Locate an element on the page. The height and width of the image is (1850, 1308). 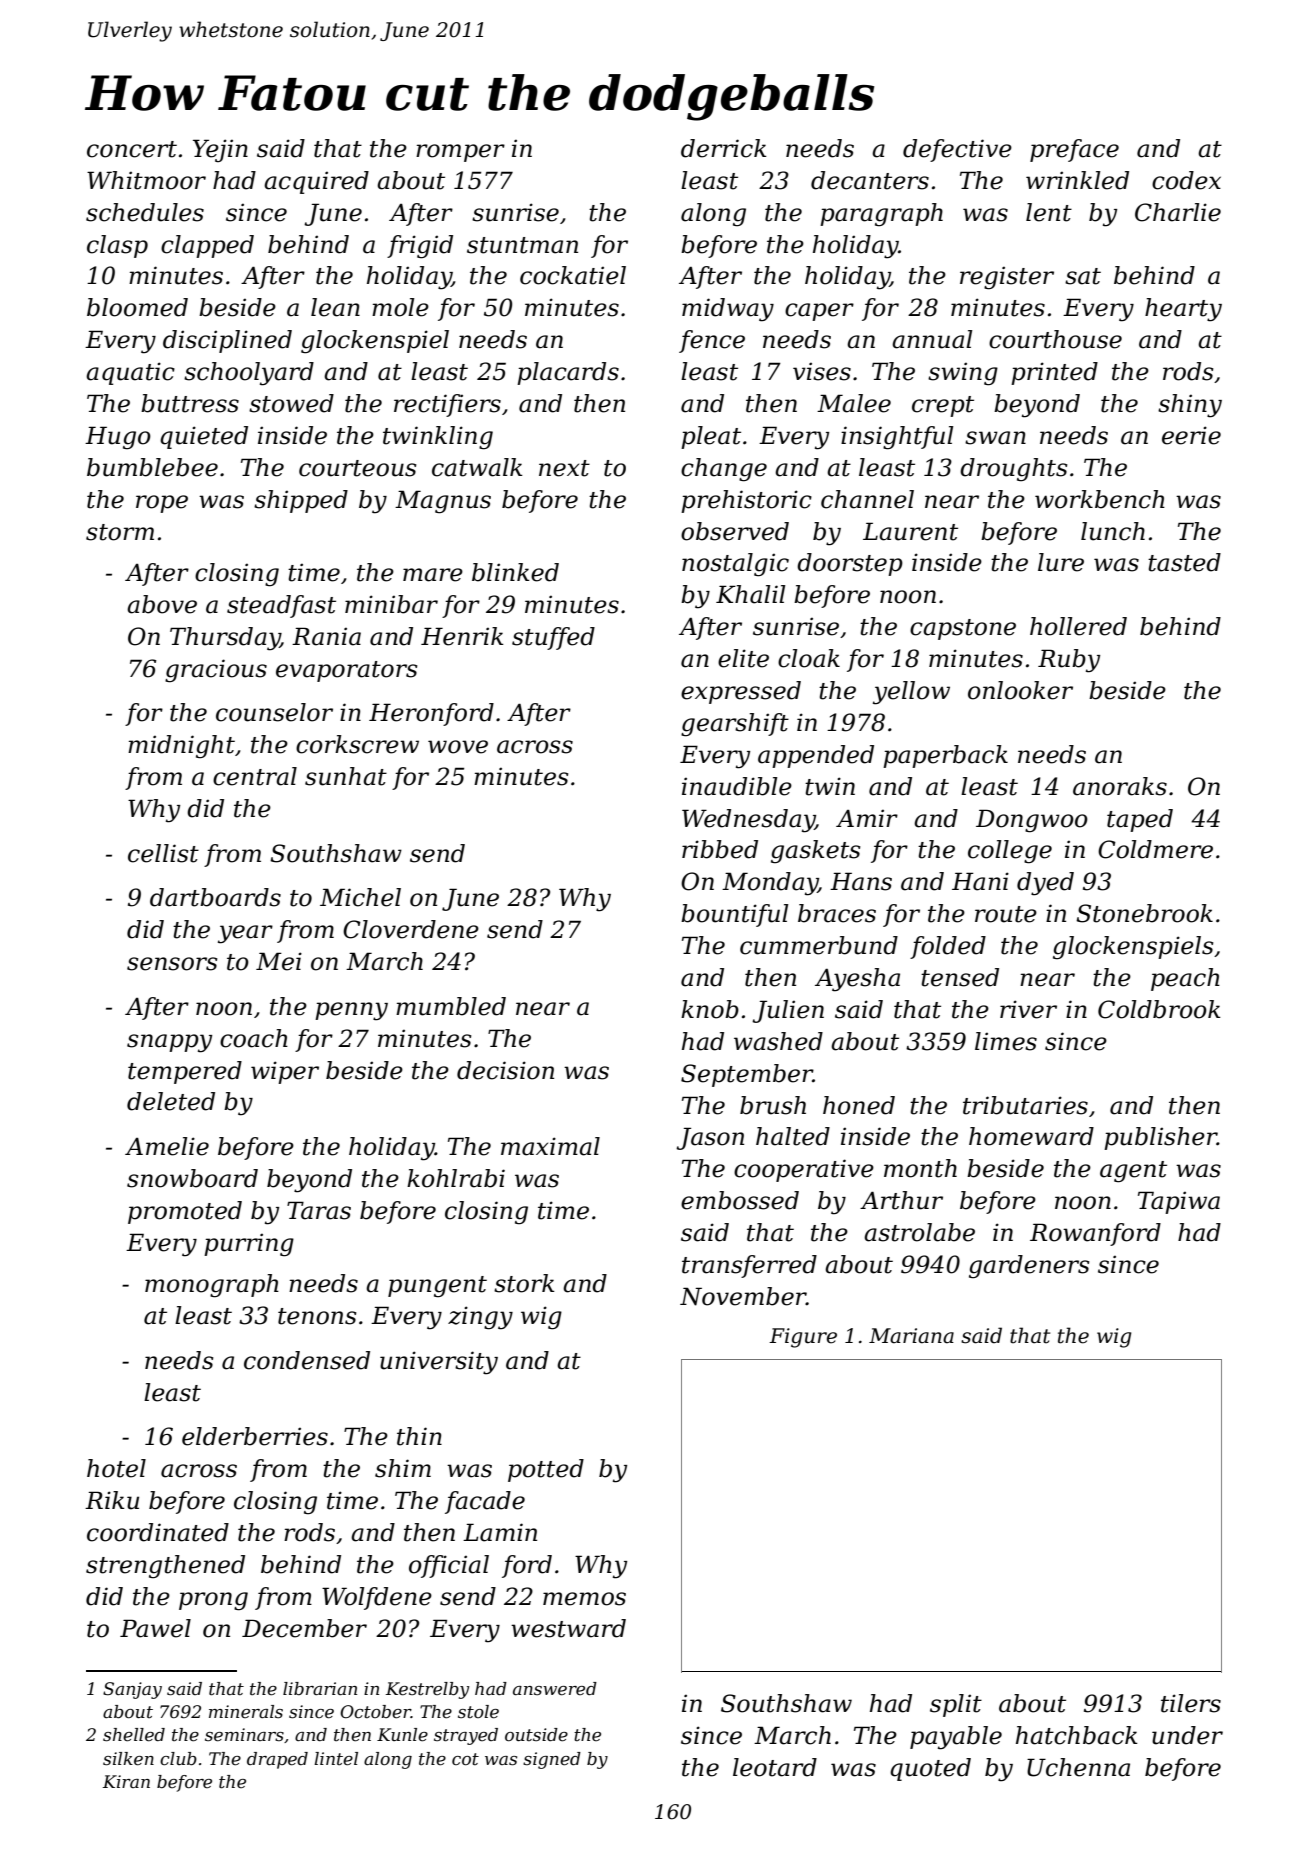
Thursday is located at coordinates (225, 639).
